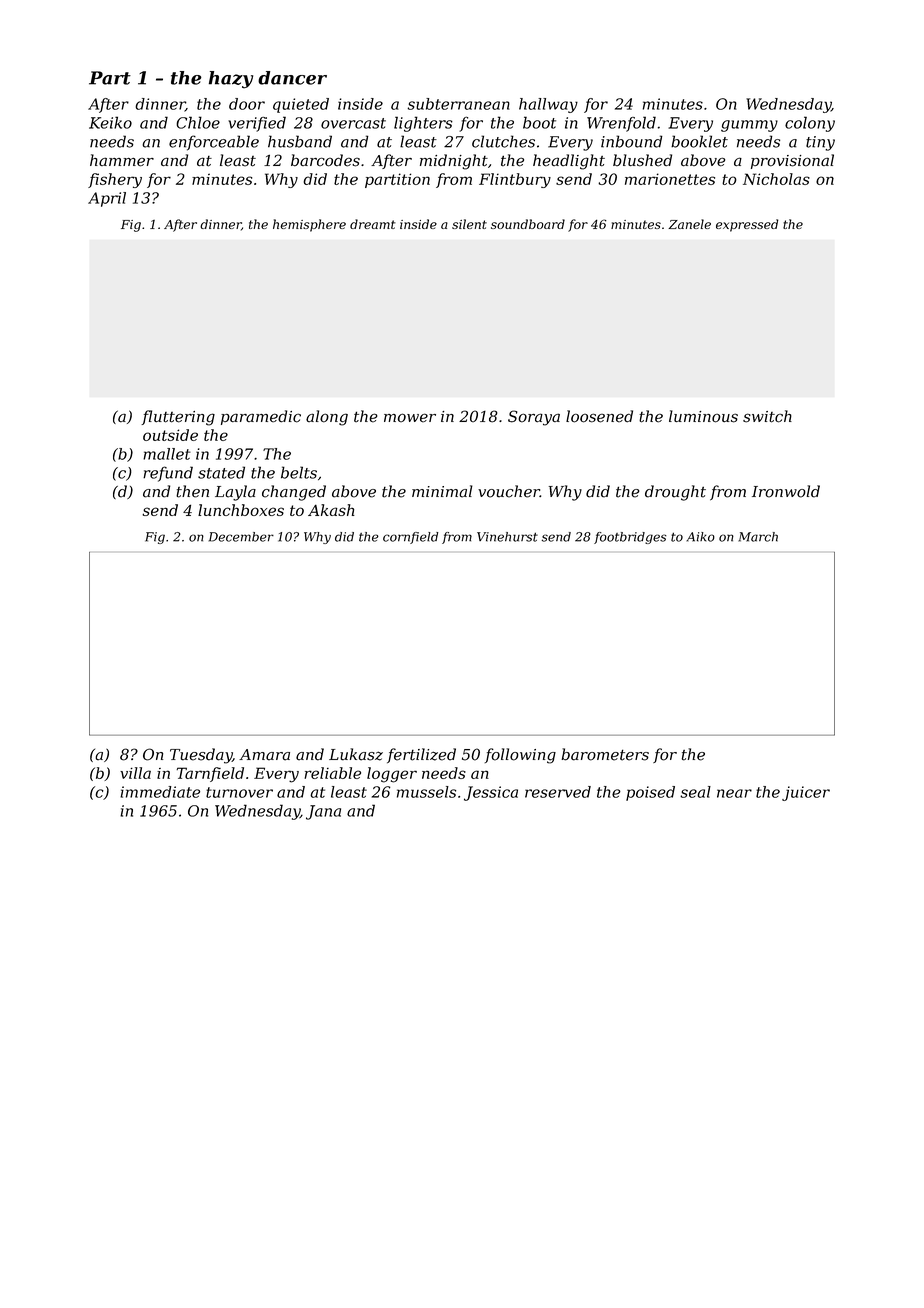 This screenshot has width=924, height=1308. Describe the element at coordinates (231, 80) in the screenshot. I see `hazy` at that location.
